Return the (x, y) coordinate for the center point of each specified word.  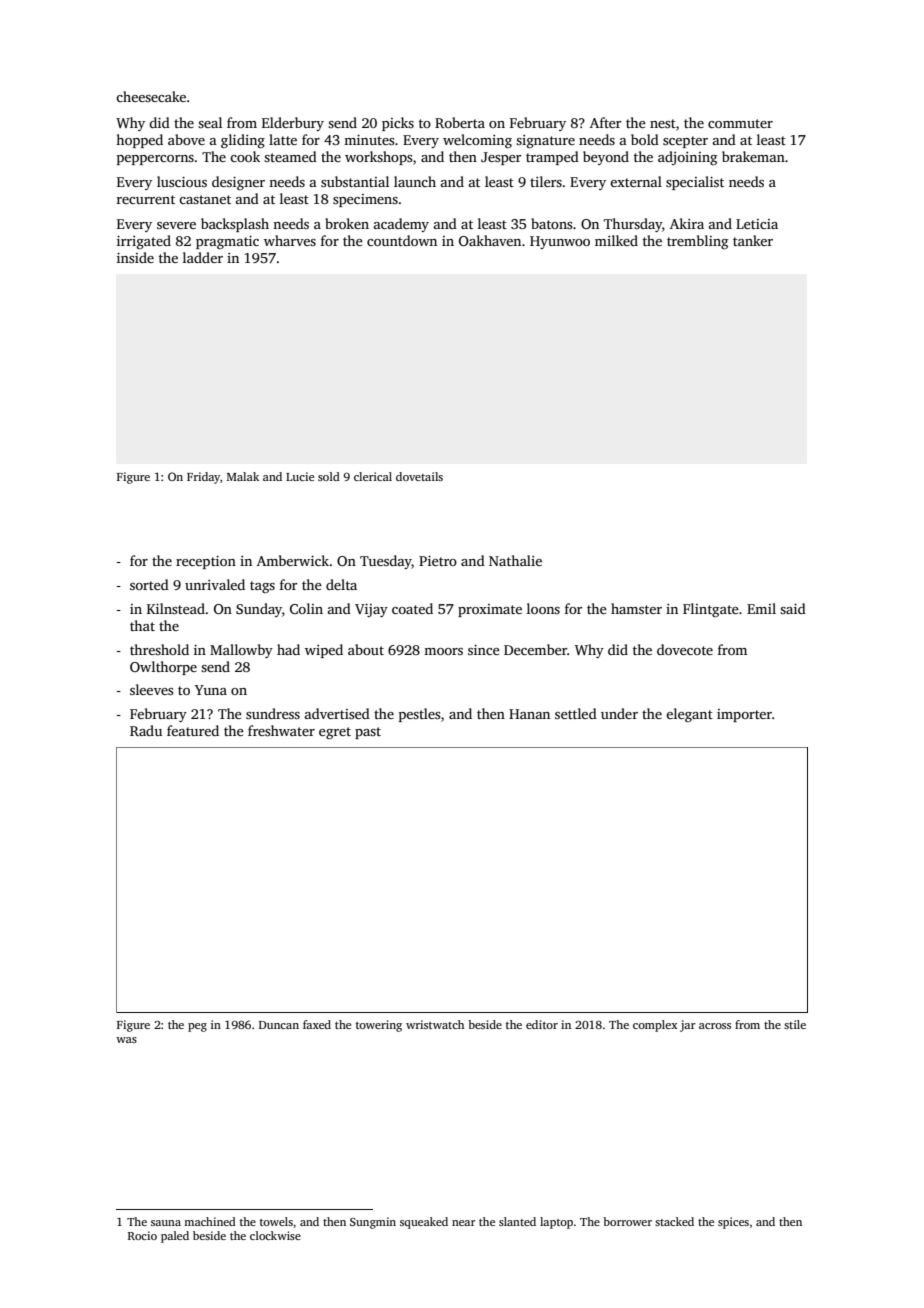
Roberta (460, 122)
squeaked (424, 1223)
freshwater (281, 730)
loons (543, 608)
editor (542, 1024)
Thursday (633, 225)
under (619, 713)
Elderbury (293, 124)
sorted (149, 584)
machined (210, 1221)
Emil (761, 608)
